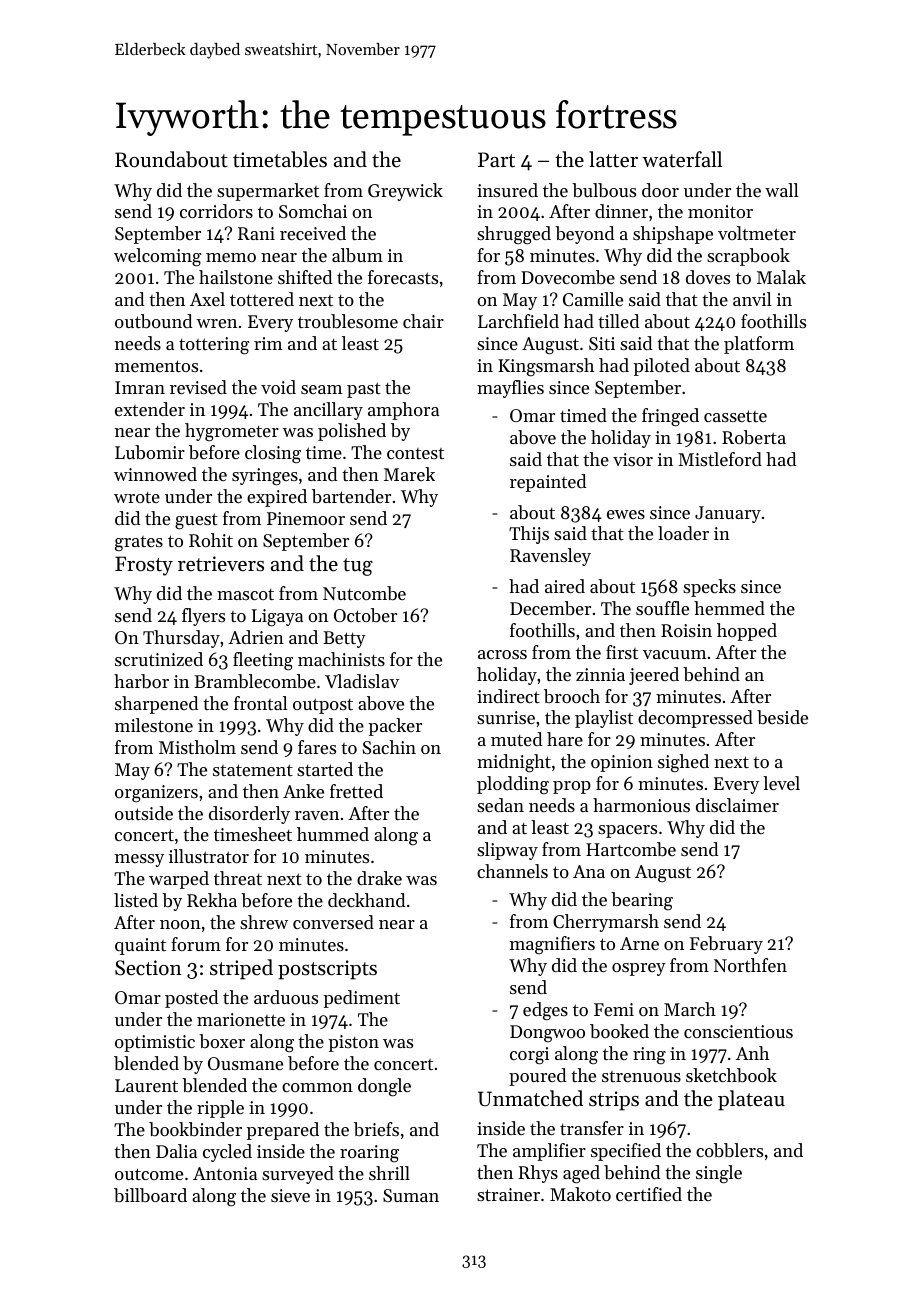 This page has height=1308, width=924. What do you see at coordinates (216, 323) in the page?
I see `wren` at bounding box center [216, 323].
